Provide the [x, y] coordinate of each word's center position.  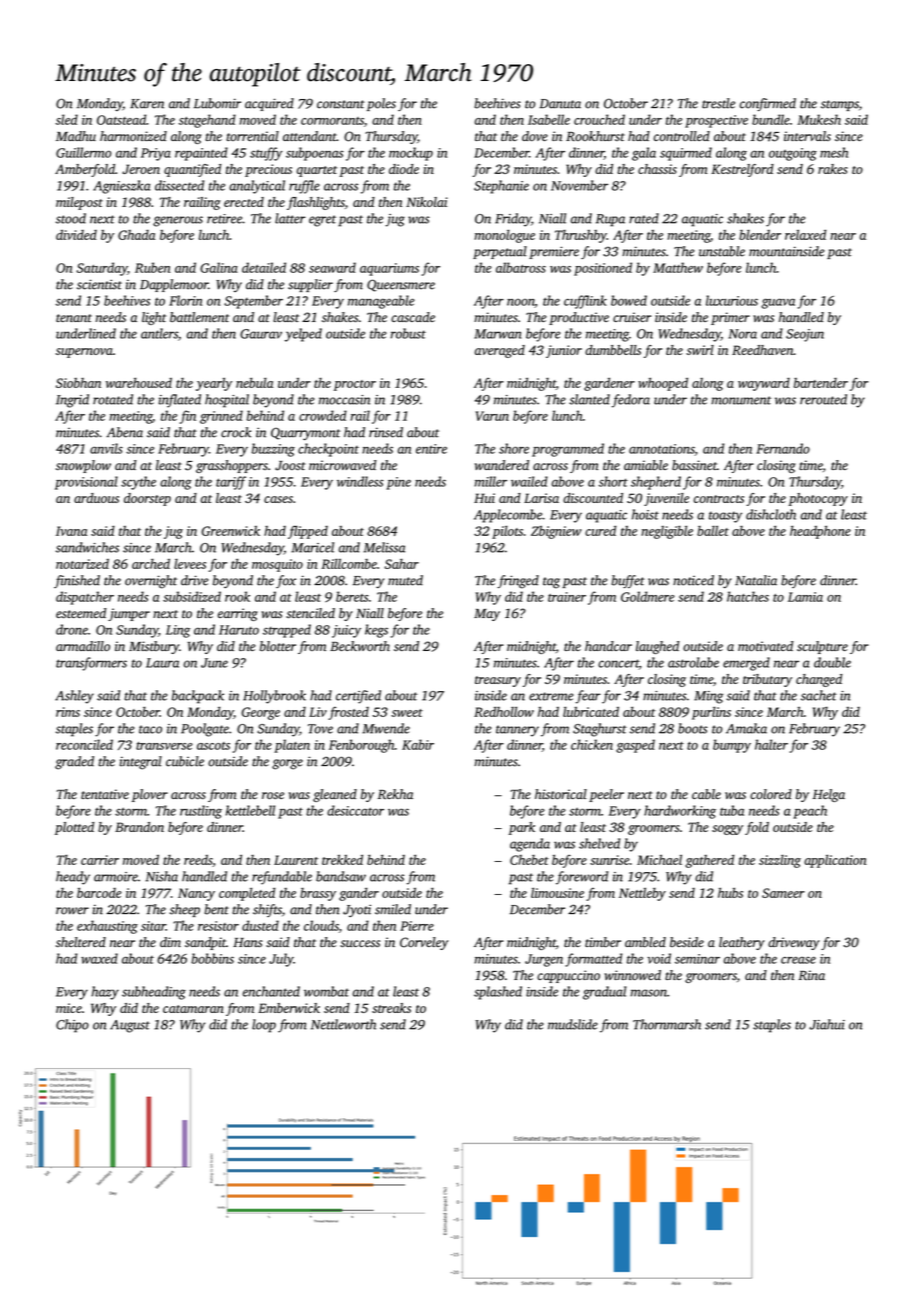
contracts [719, 499]
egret [322, 221]
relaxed [805, 234]
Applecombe [508, 516]
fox [286, 581]
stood [71, 218]
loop [264, 1026]
